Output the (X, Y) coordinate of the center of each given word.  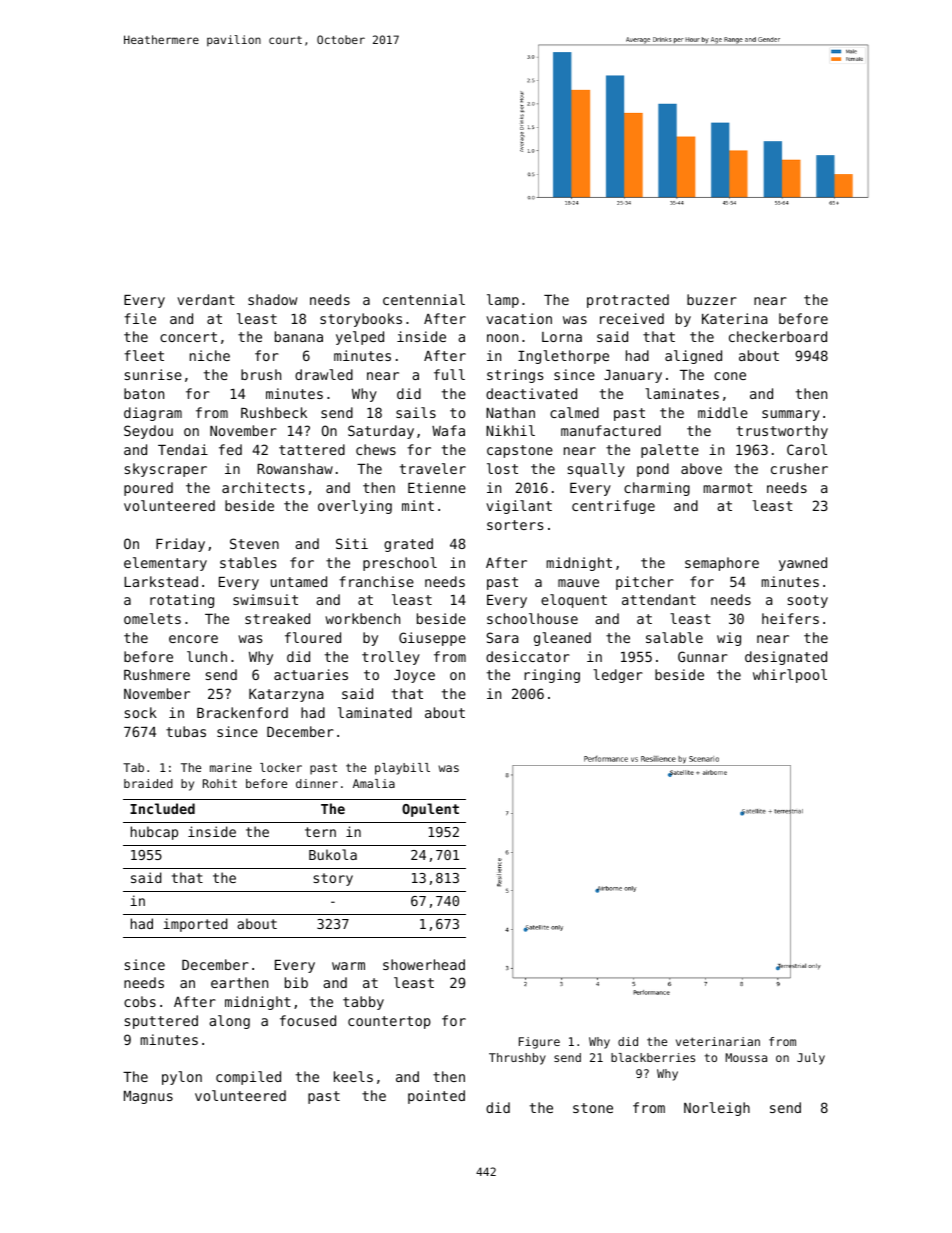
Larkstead (161, 581)
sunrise (153, 374)
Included (162, 808)
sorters (515, 525)
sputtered (161, 1022)
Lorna (562, 337)
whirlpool (790, 676)
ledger (618, 676)
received (632, 318)
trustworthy (782, 432)
